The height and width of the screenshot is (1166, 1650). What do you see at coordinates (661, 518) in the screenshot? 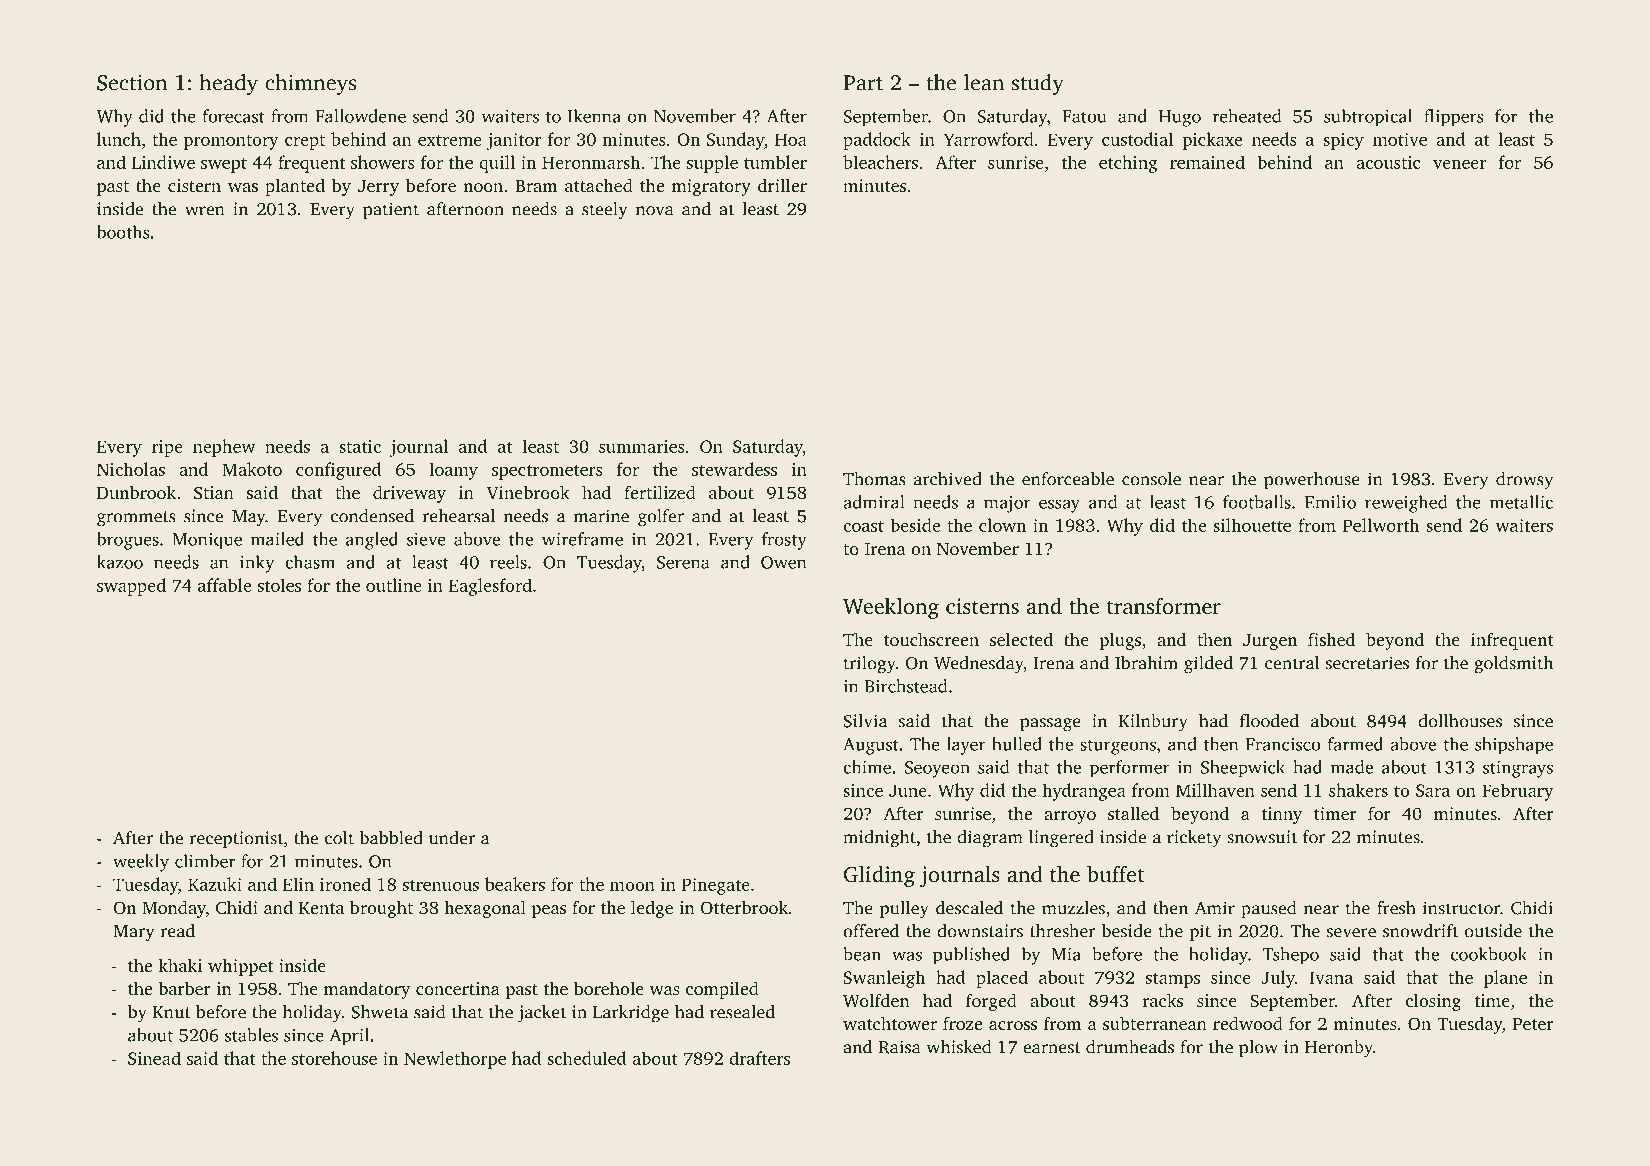
I see `golfer` at bounding box center [661, 518].
